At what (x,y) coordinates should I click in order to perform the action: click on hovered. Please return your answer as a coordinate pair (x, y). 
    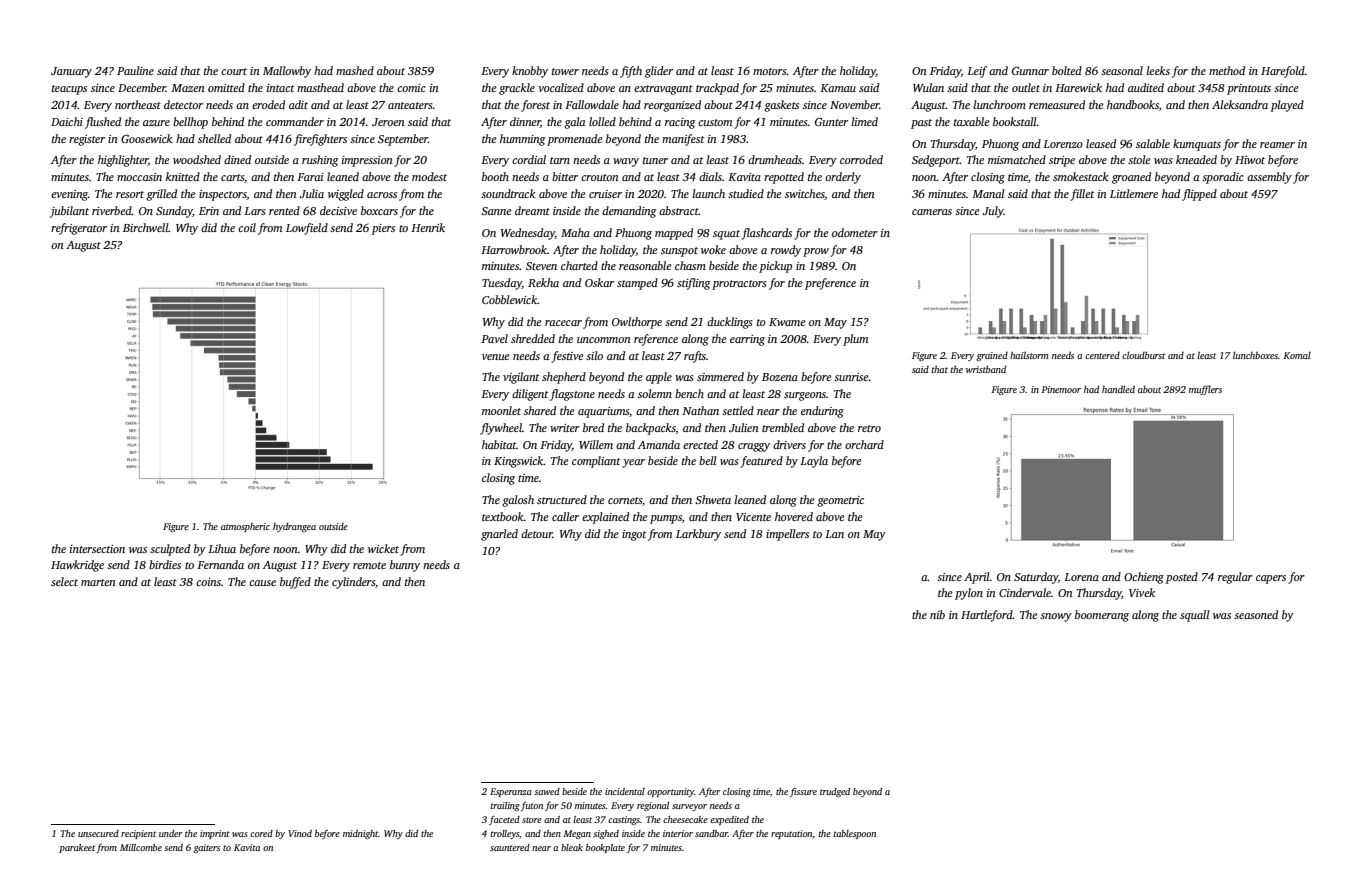
    Looking at the image, I should click on (794, 516).
